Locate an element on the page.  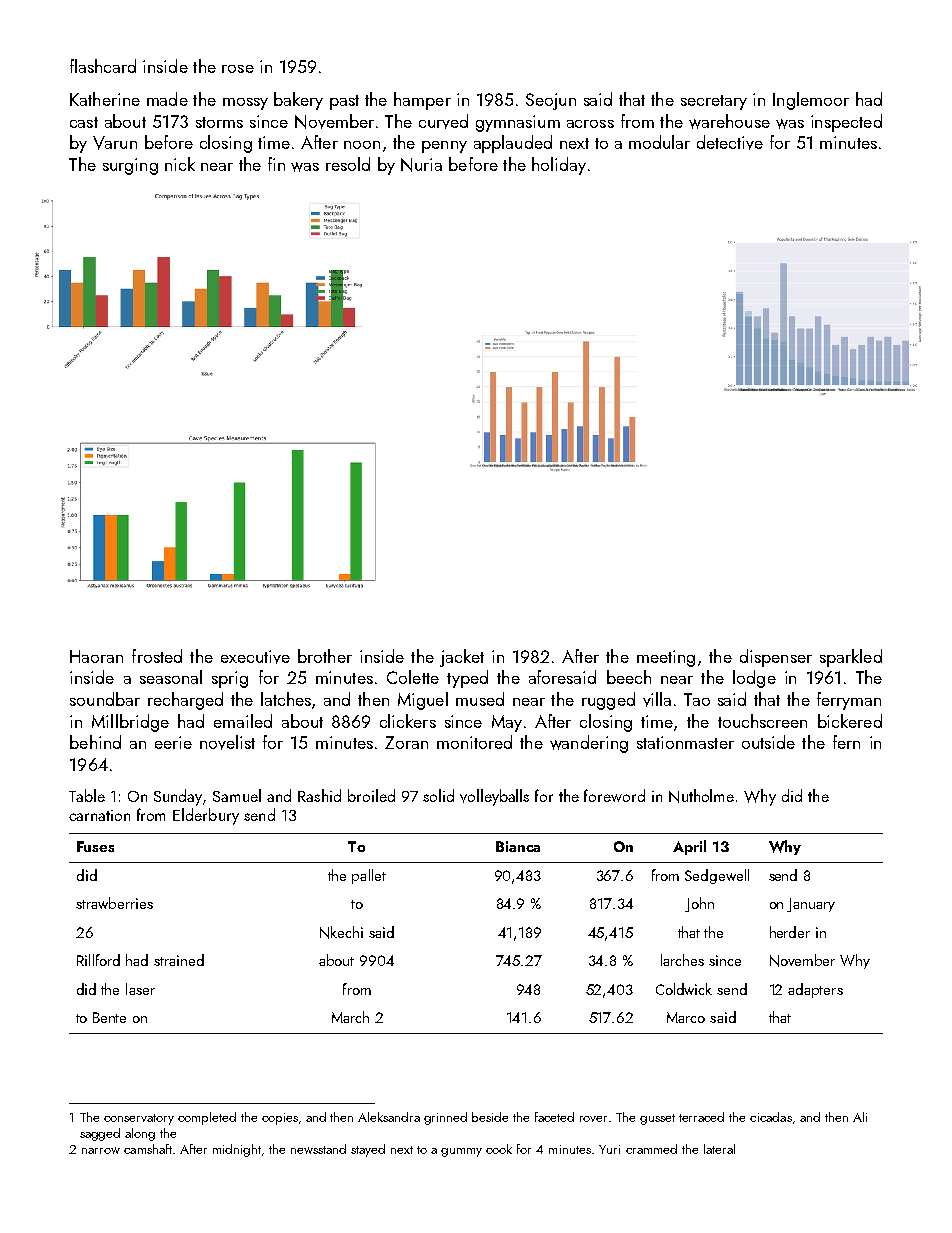
nick is located at coordinates (180, 164).
